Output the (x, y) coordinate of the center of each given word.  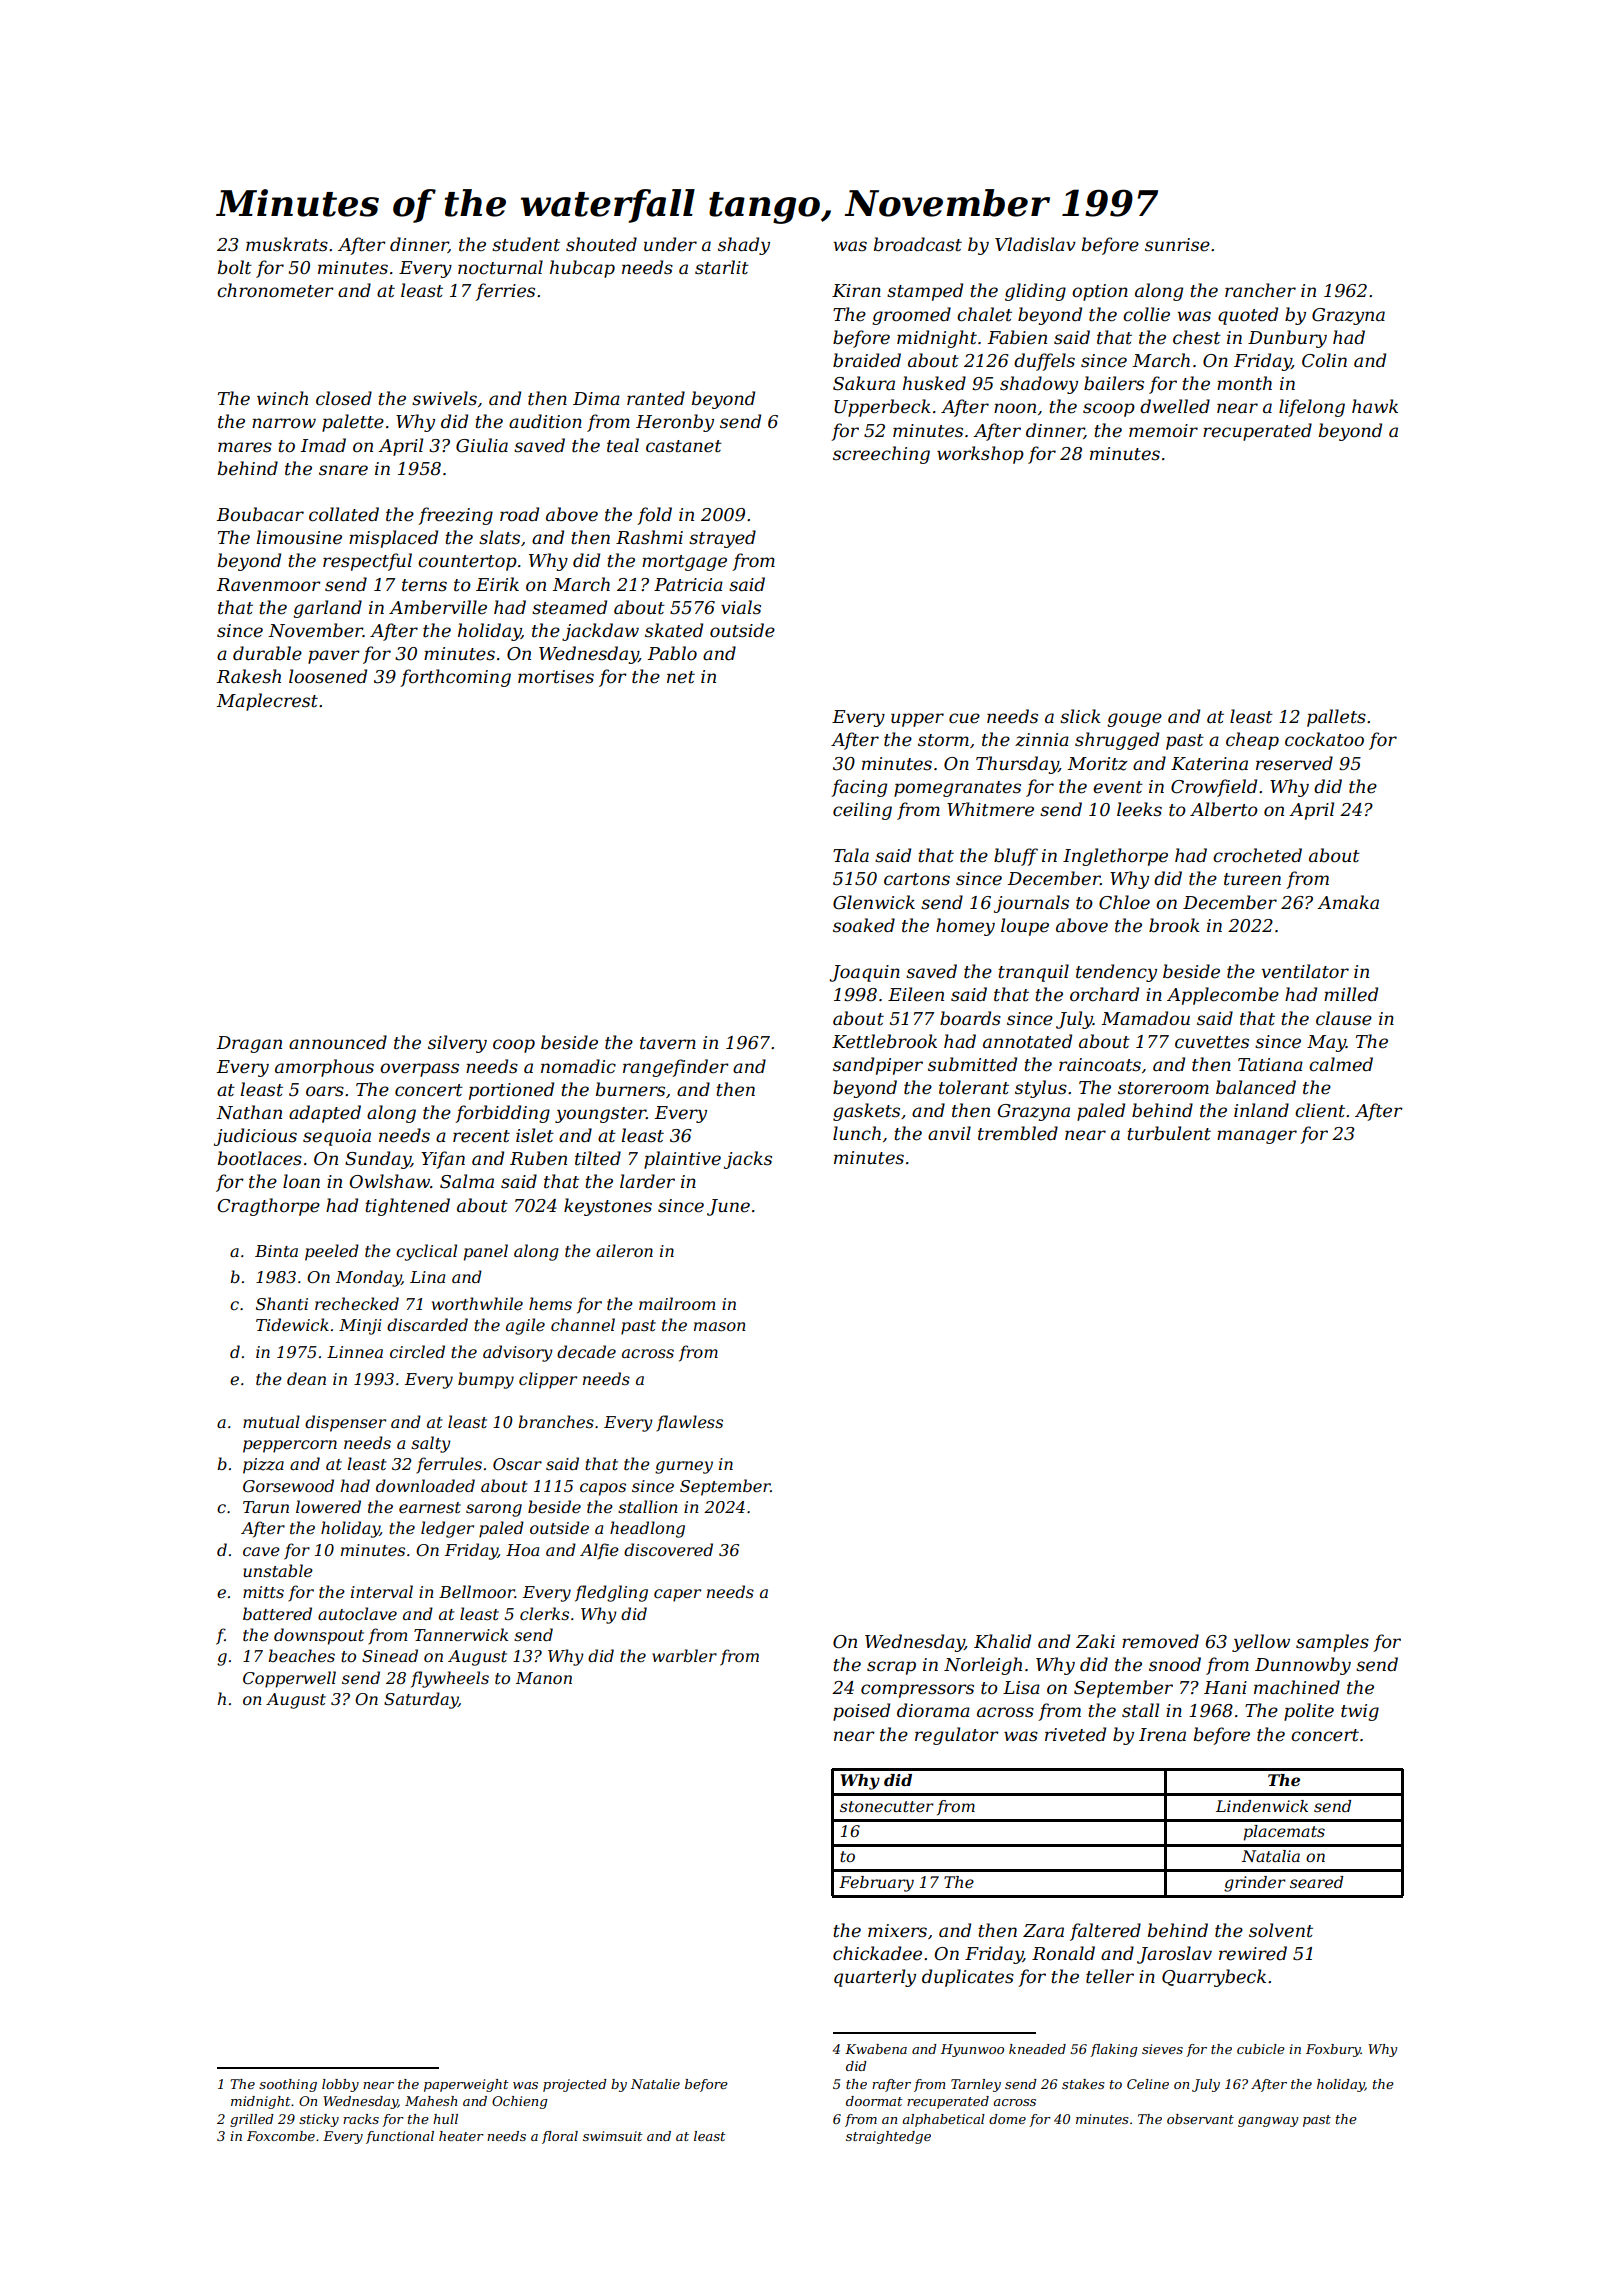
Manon (544, 1678)
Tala (851, 855)
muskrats (287, 244)
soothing (288, 2085)
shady (744, 246)
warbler (684, 1655)
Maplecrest (267, 702)
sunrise (1177, 244)
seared (1316, 1882)
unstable (278, 1570)
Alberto (1224, 809)
